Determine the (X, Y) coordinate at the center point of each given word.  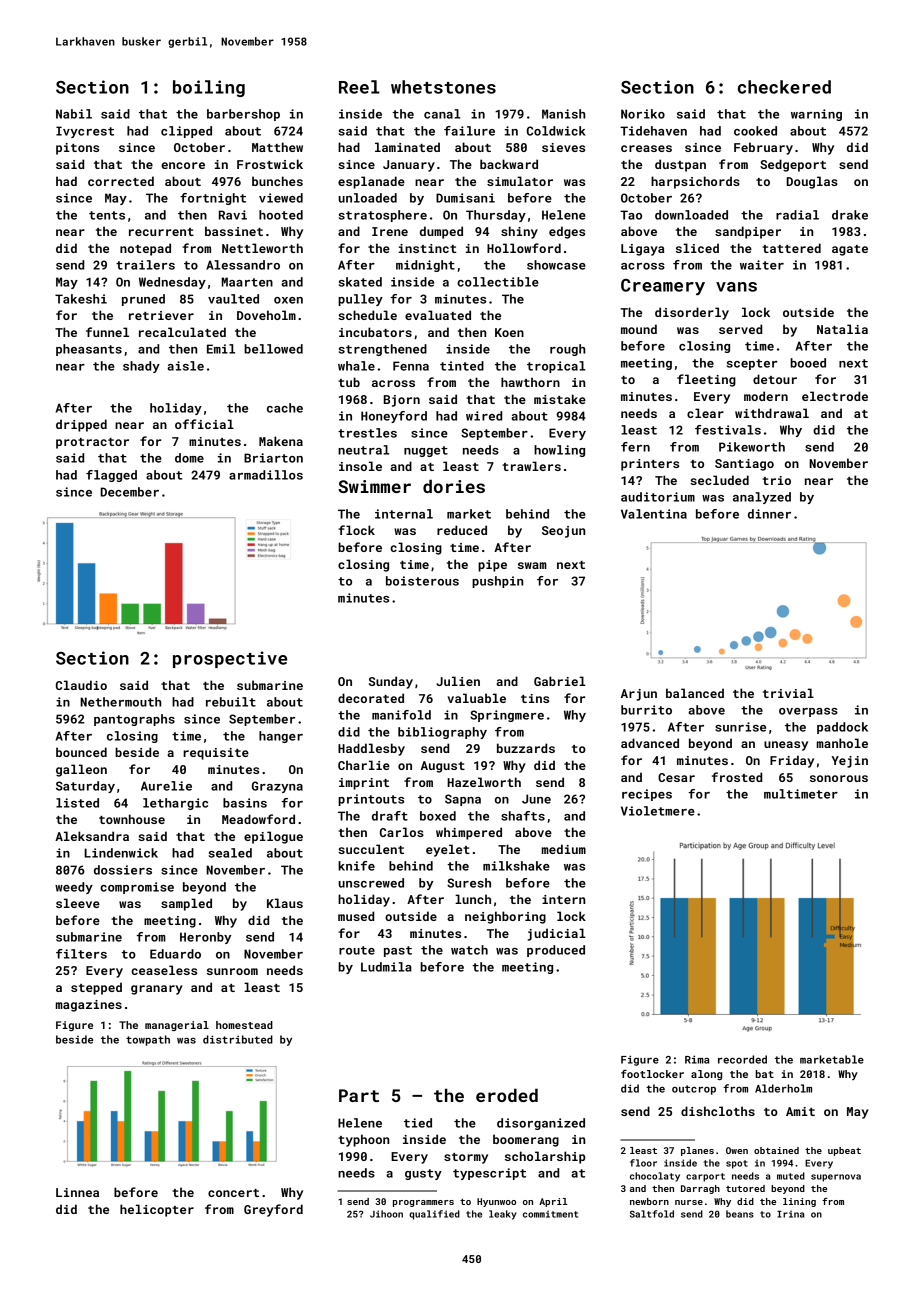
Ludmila (386, 967)
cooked (755, 131)
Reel (359, 87)
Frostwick (270, 164)
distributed (238, 1039)
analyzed (762, 498)
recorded (742, 1059)
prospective (230, 659)
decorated (371, 698)
